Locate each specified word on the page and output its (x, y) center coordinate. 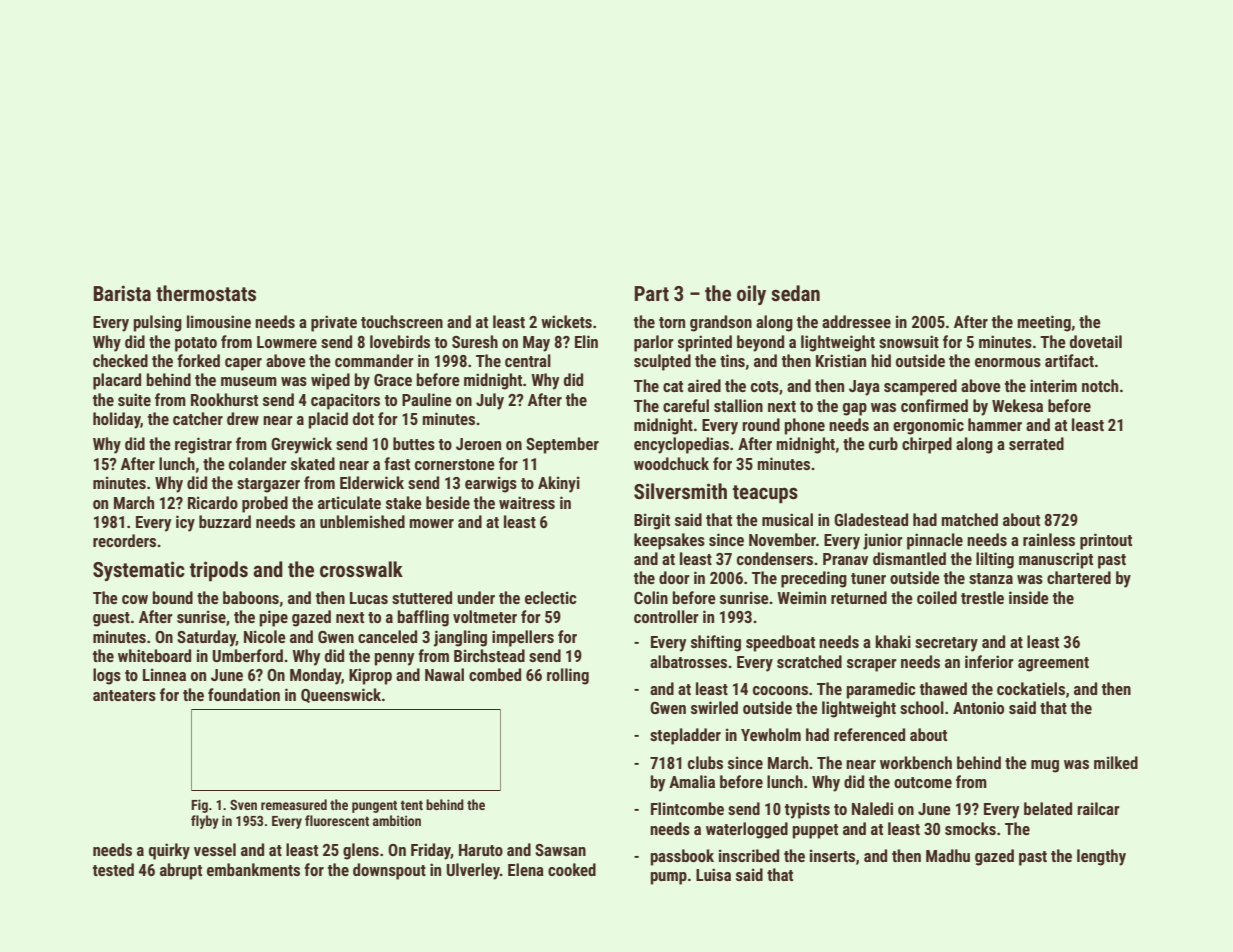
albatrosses (688, 661)
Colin (651, 597)
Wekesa (1017, 405)
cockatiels (1031, 688)
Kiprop (370, 676)
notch (1100, 385)
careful (686, 405)
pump (669, 878)
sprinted (705, 343)
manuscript (1056, 560)
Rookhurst (224, 399)
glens (361, 851)
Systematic (139, 571)
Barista (122, 293)
